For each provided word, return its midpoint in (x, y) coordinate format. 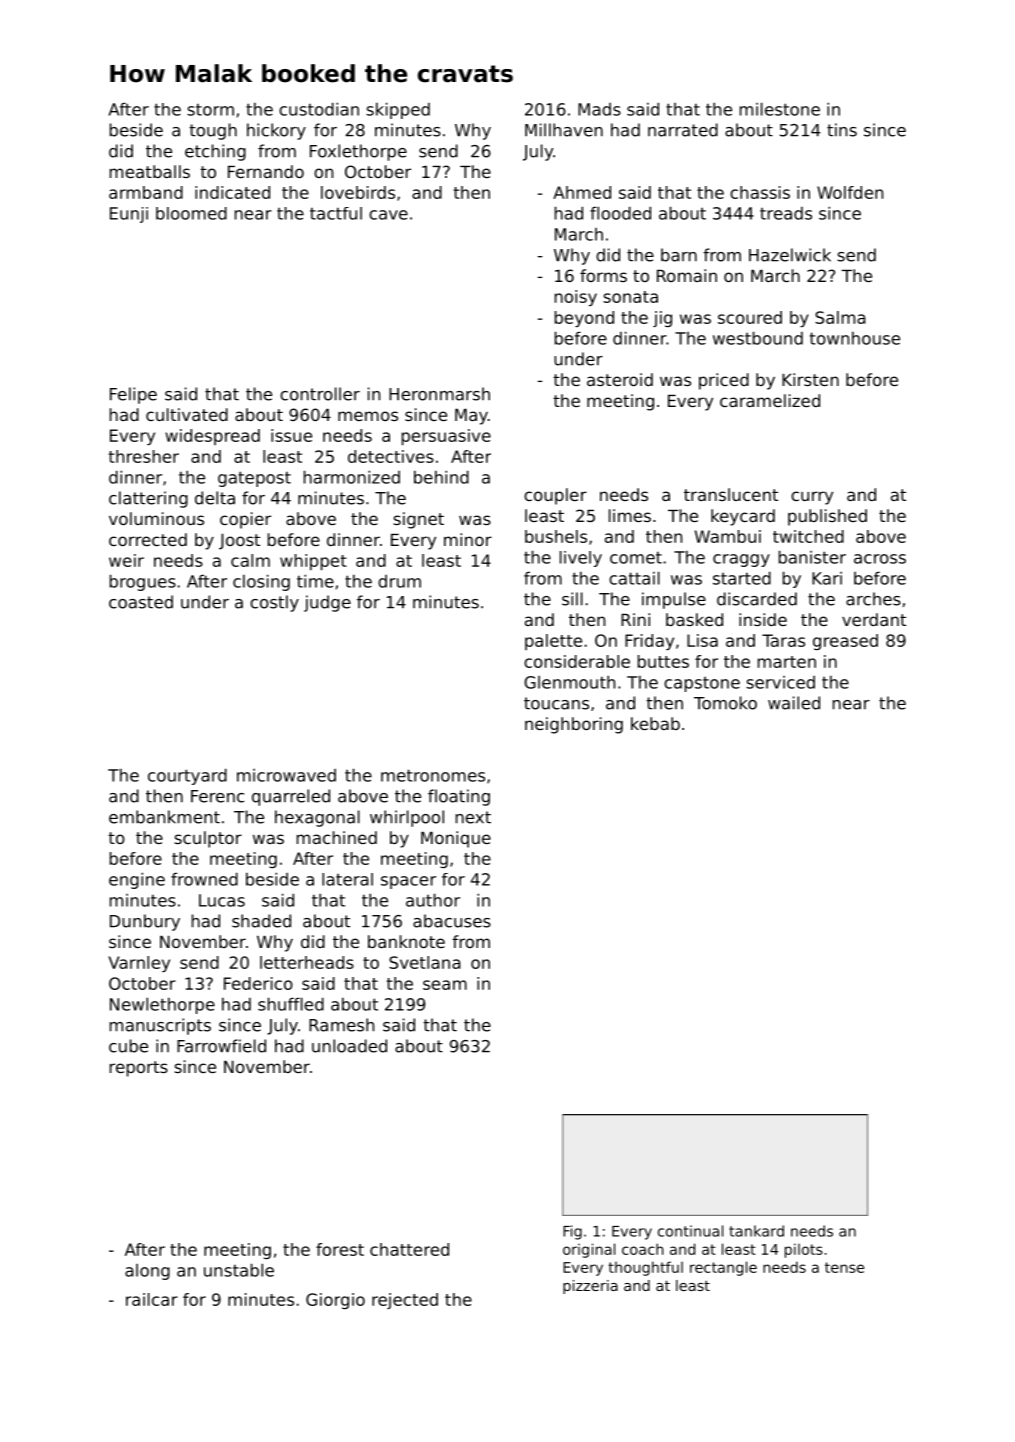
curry (812, 498)
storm (210, 109)
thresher (144, 456)
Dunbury (145, 922)
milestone (780, 109)
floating (459, 797)
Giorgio (335, 1301)
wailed (794, 703)
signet (418, 520)
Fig (572, 1232)
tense (844, 1267)
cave (388, 215)
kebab (655, 723)
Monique (456, 839)
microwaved (286, 775)
